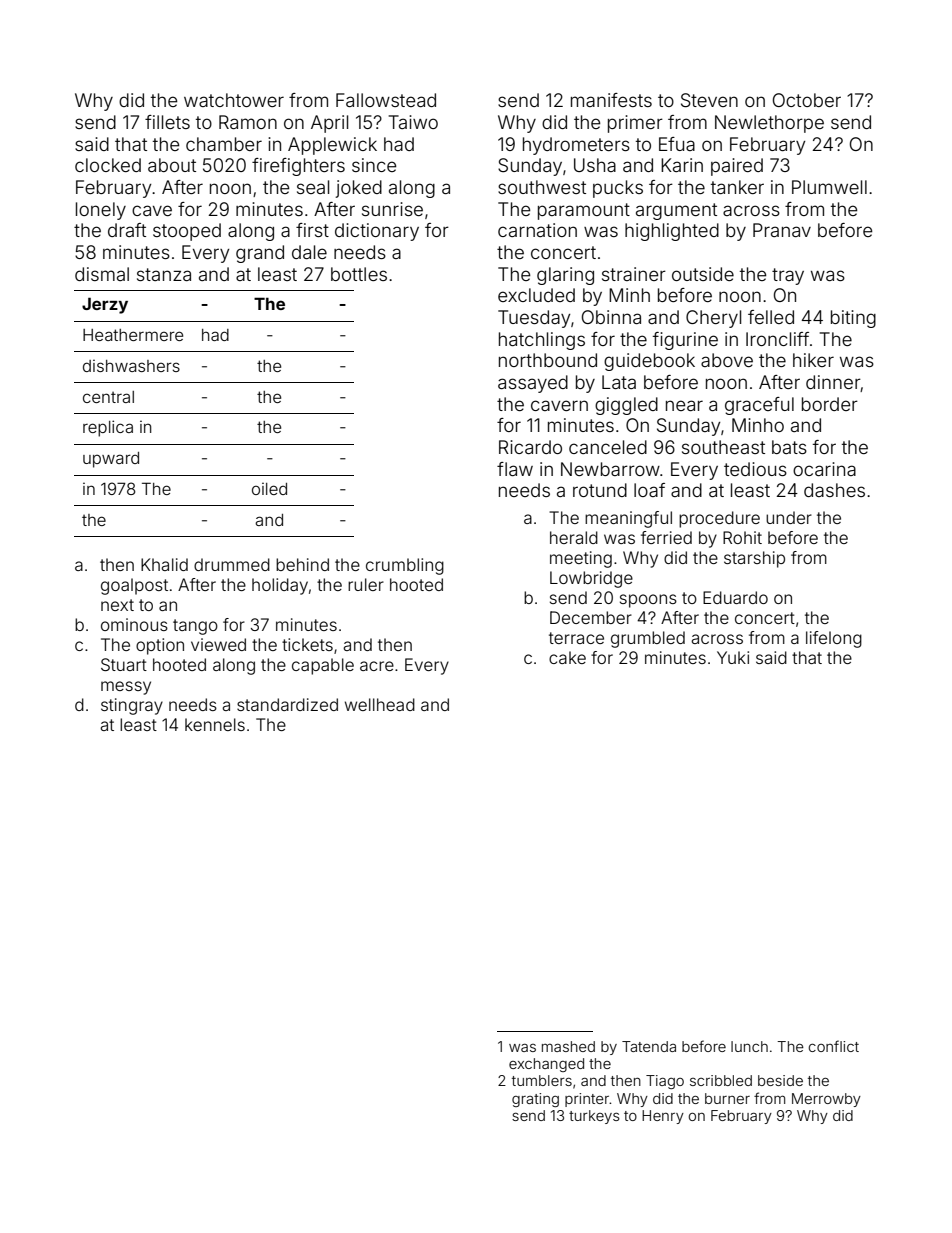 The image size is (952, 1233). What do you see at coordinates (535, 1100) in the screenshot?
I see `grating` at bounding box center [535, 1100].
